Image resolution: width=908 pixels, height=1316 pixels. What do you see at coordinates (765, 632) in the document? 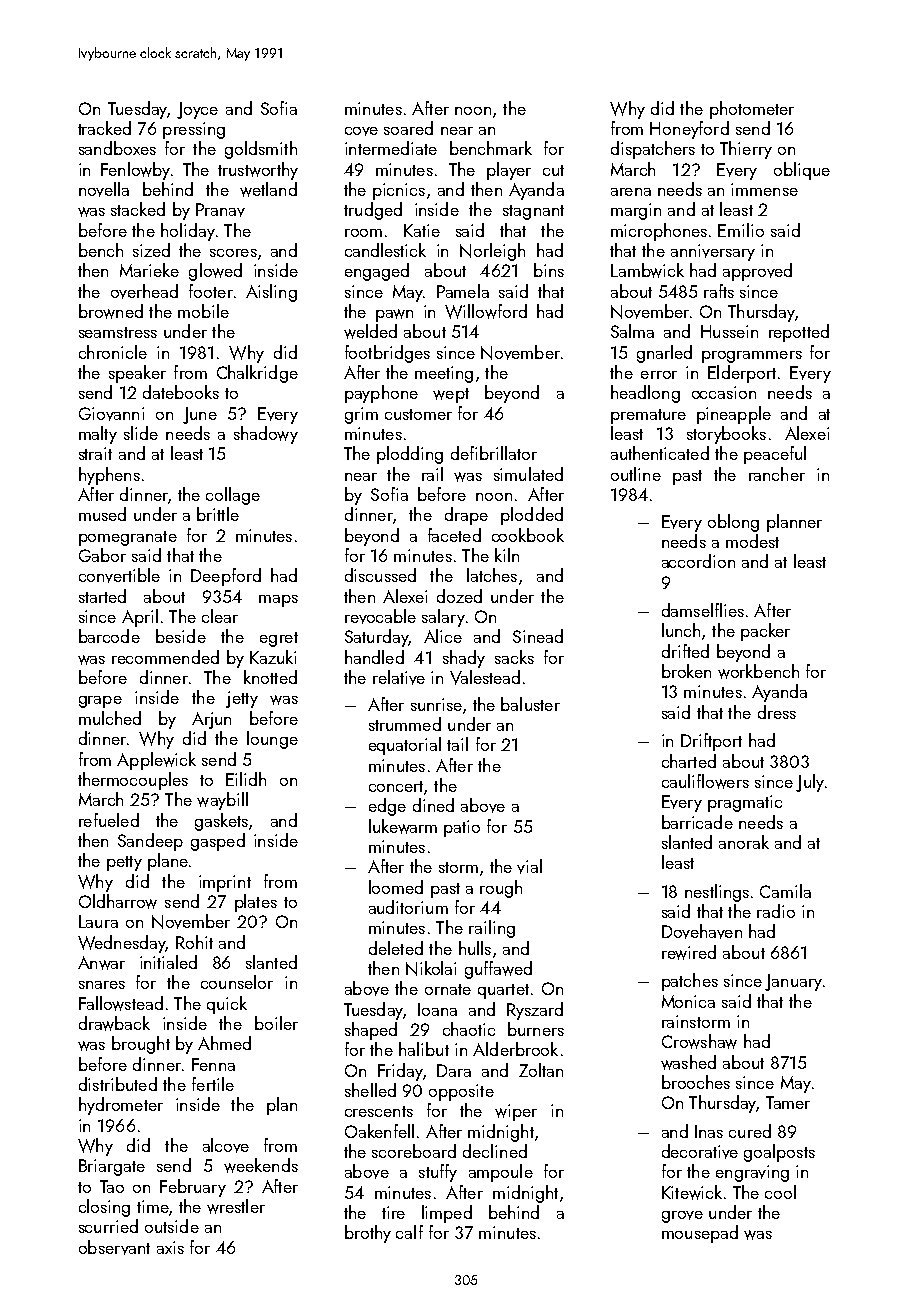
I see `packer` at bounding box center [765, 632].
